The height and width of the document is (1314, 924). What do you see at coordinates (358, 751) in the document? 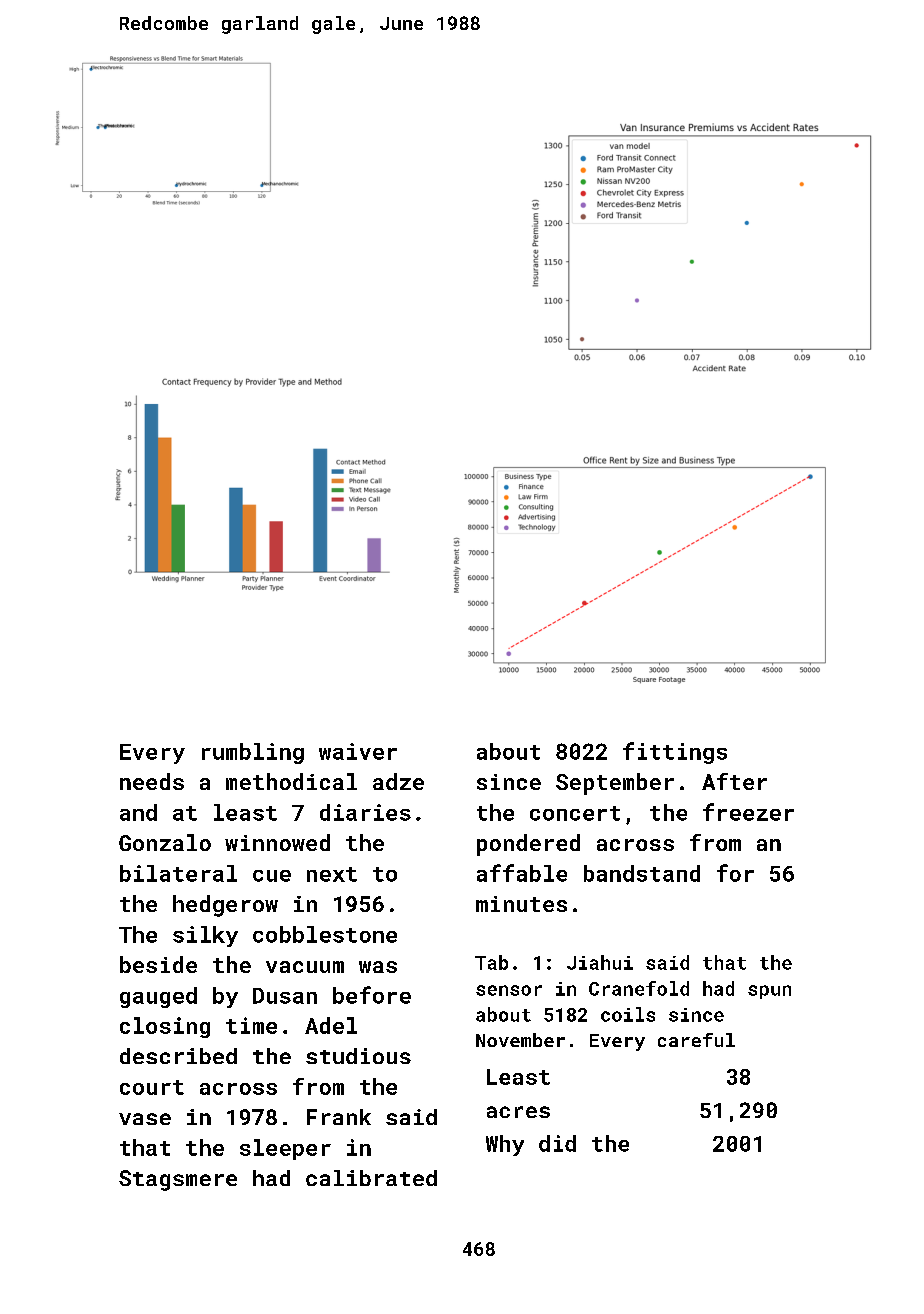
I see `waiver` at bounding box center [358, 751].
